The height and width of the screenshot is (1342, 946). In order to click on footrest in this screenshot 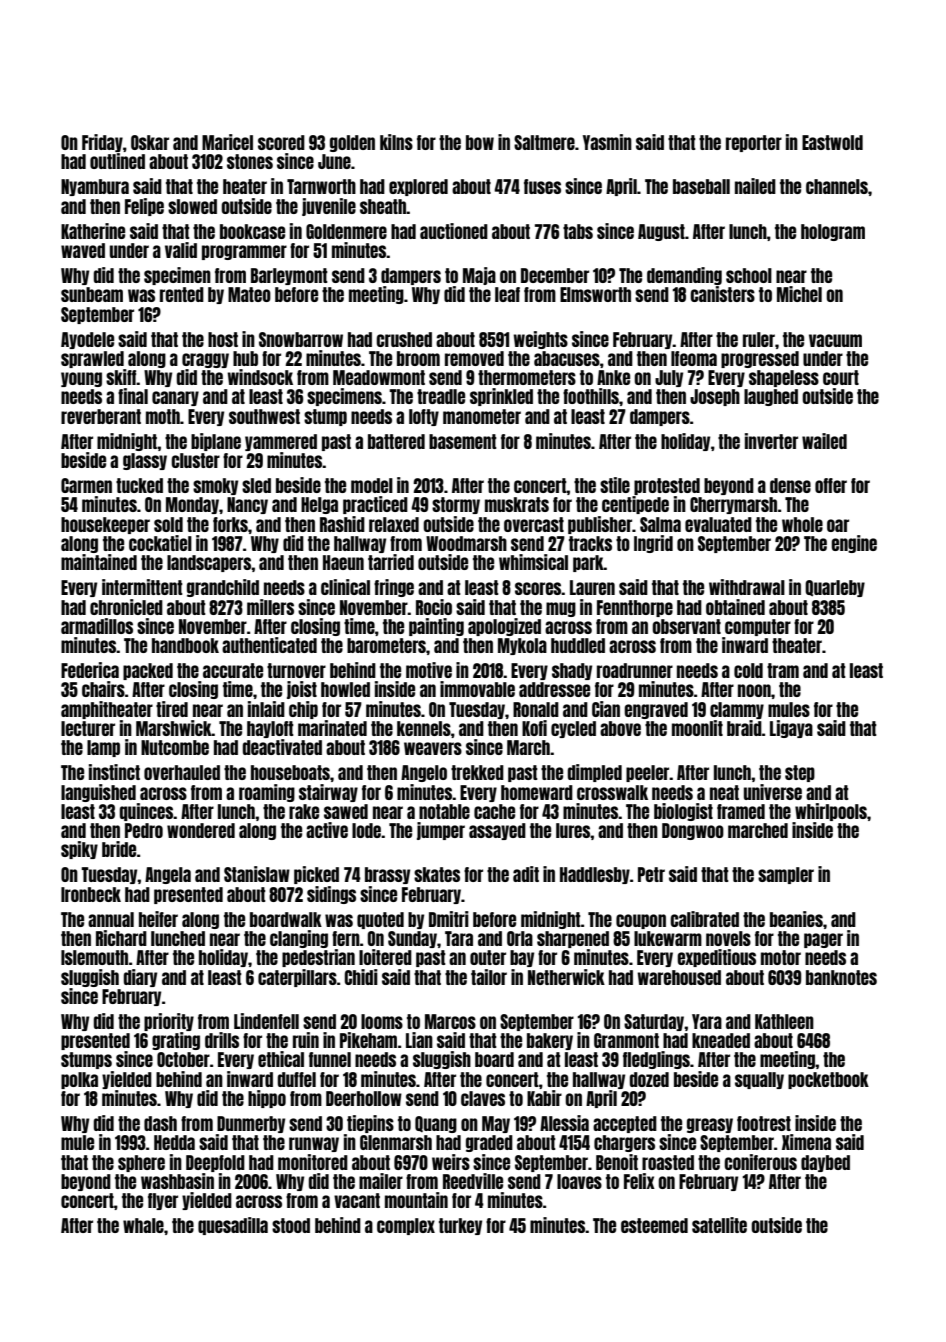, I will do `click(764, 1123)`.
